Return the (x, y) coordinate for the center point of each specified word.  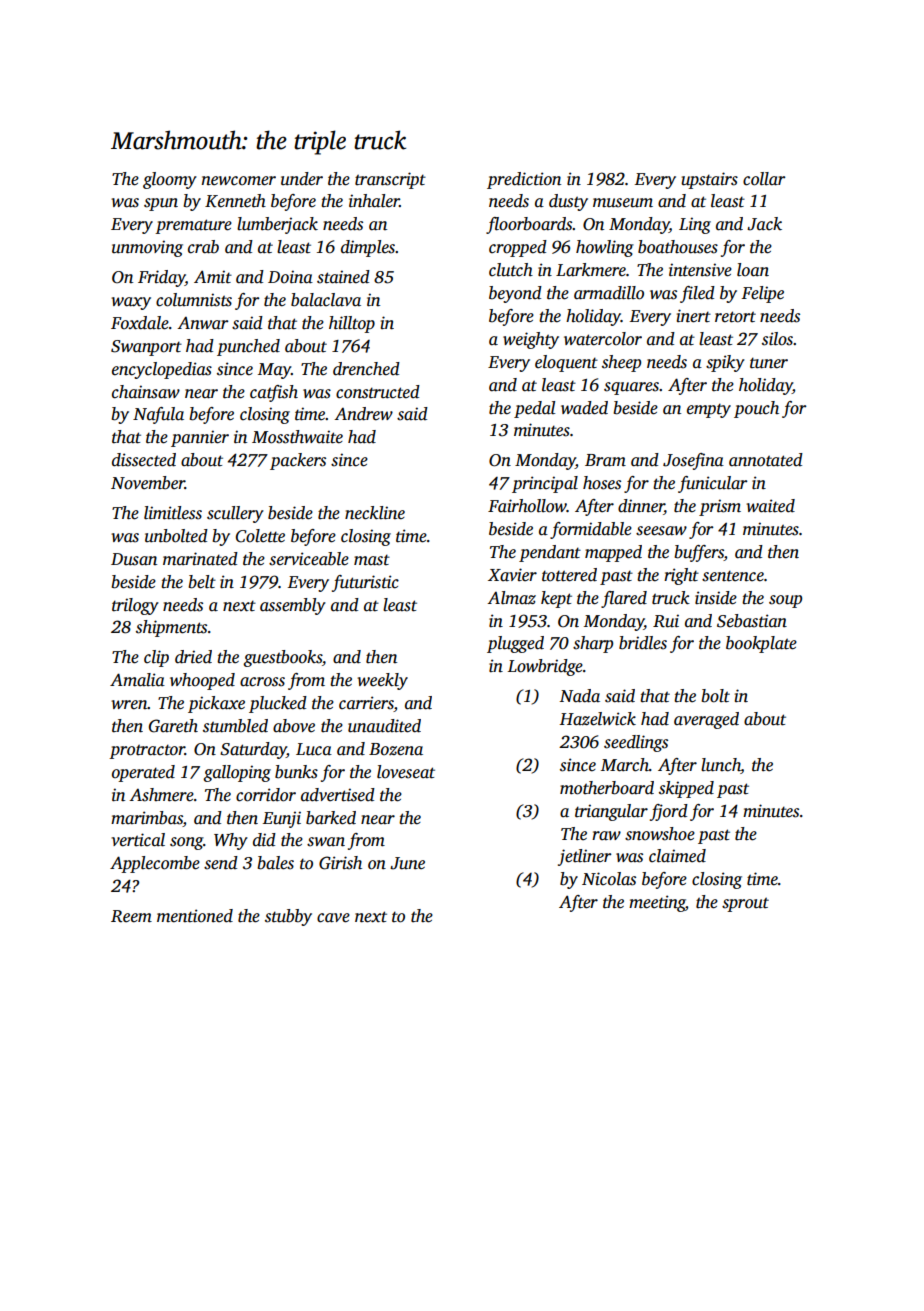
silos (777, 339)
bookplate (761, 644)
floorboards (529, 225)
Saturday (253, 750)
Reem (131, 916)
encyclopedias (162, 370)
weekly (382, 681)
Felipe (762, 294)
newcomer (239, 181)
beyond (515, 294)
